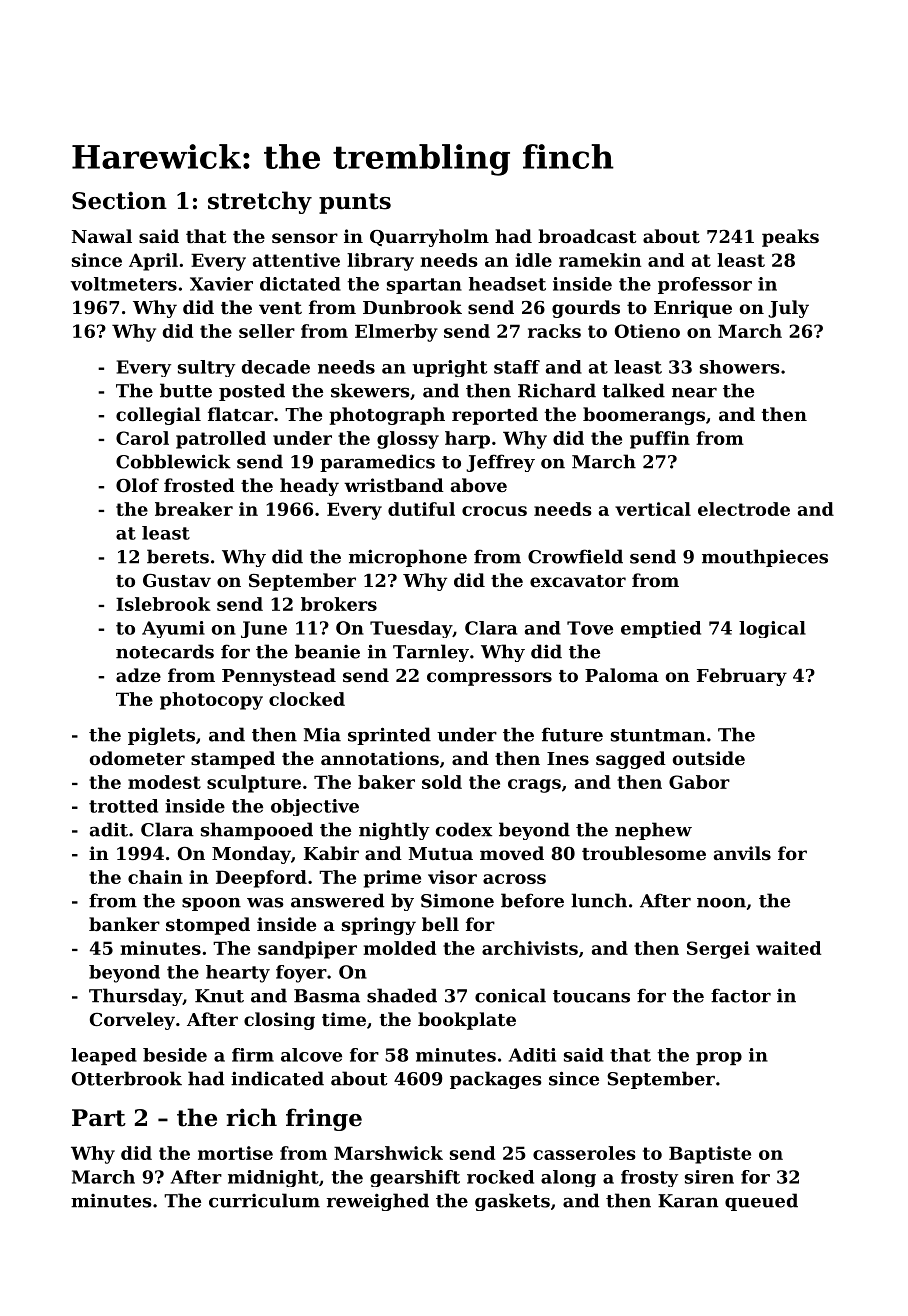 This image has width=908, height=1316. Describe the element at coordinates (264, 1200) in the image. I see `curriculum` at that location.
